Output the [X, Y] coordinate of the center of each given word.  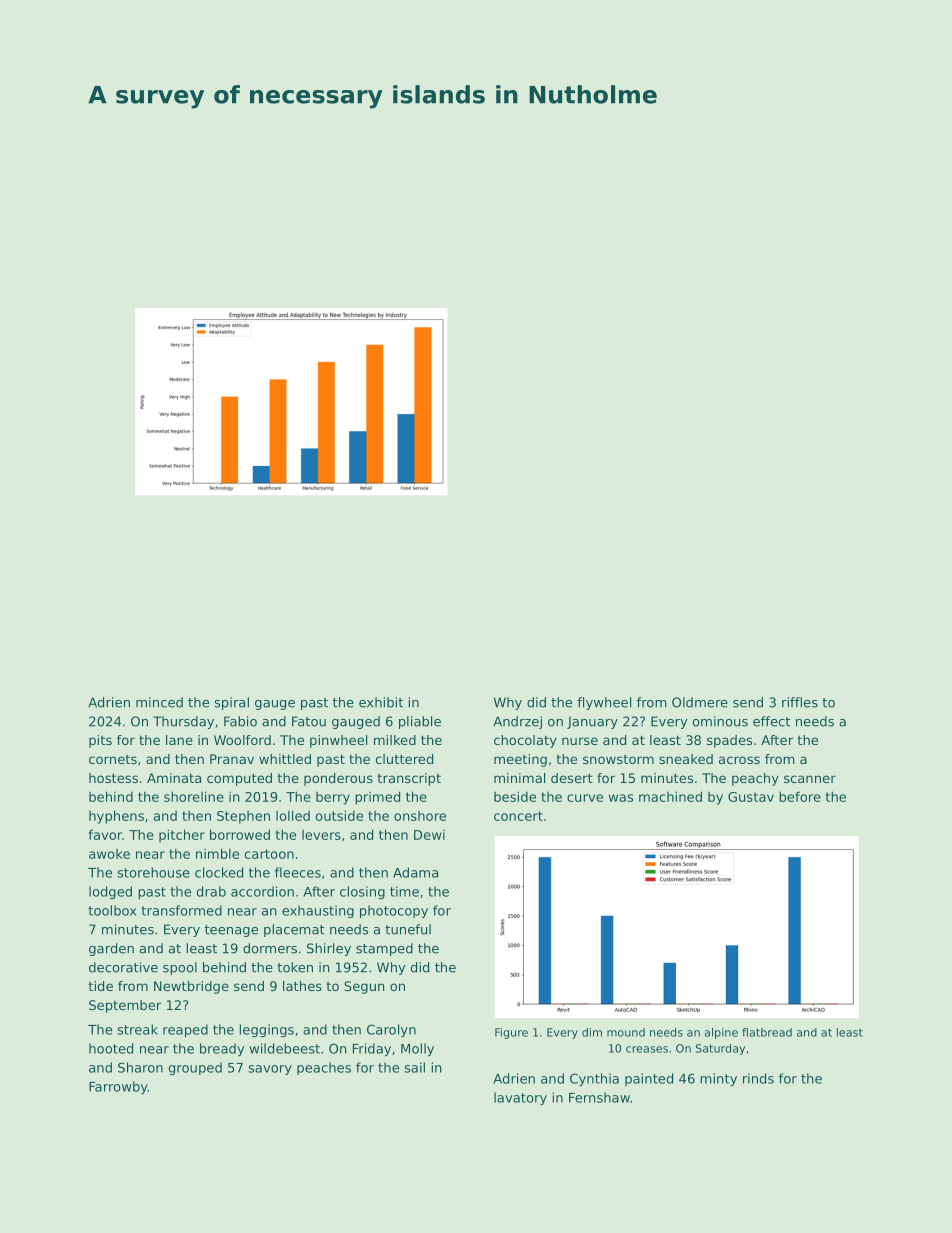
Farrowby [118, 1087]
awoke [109, 854]
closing [362, 892]
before [800, 796]
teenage [231, 931]
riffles [800, 702]
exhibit [381, 702]
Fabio [240, 721]
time [404, 891]
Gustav [751, 797]
